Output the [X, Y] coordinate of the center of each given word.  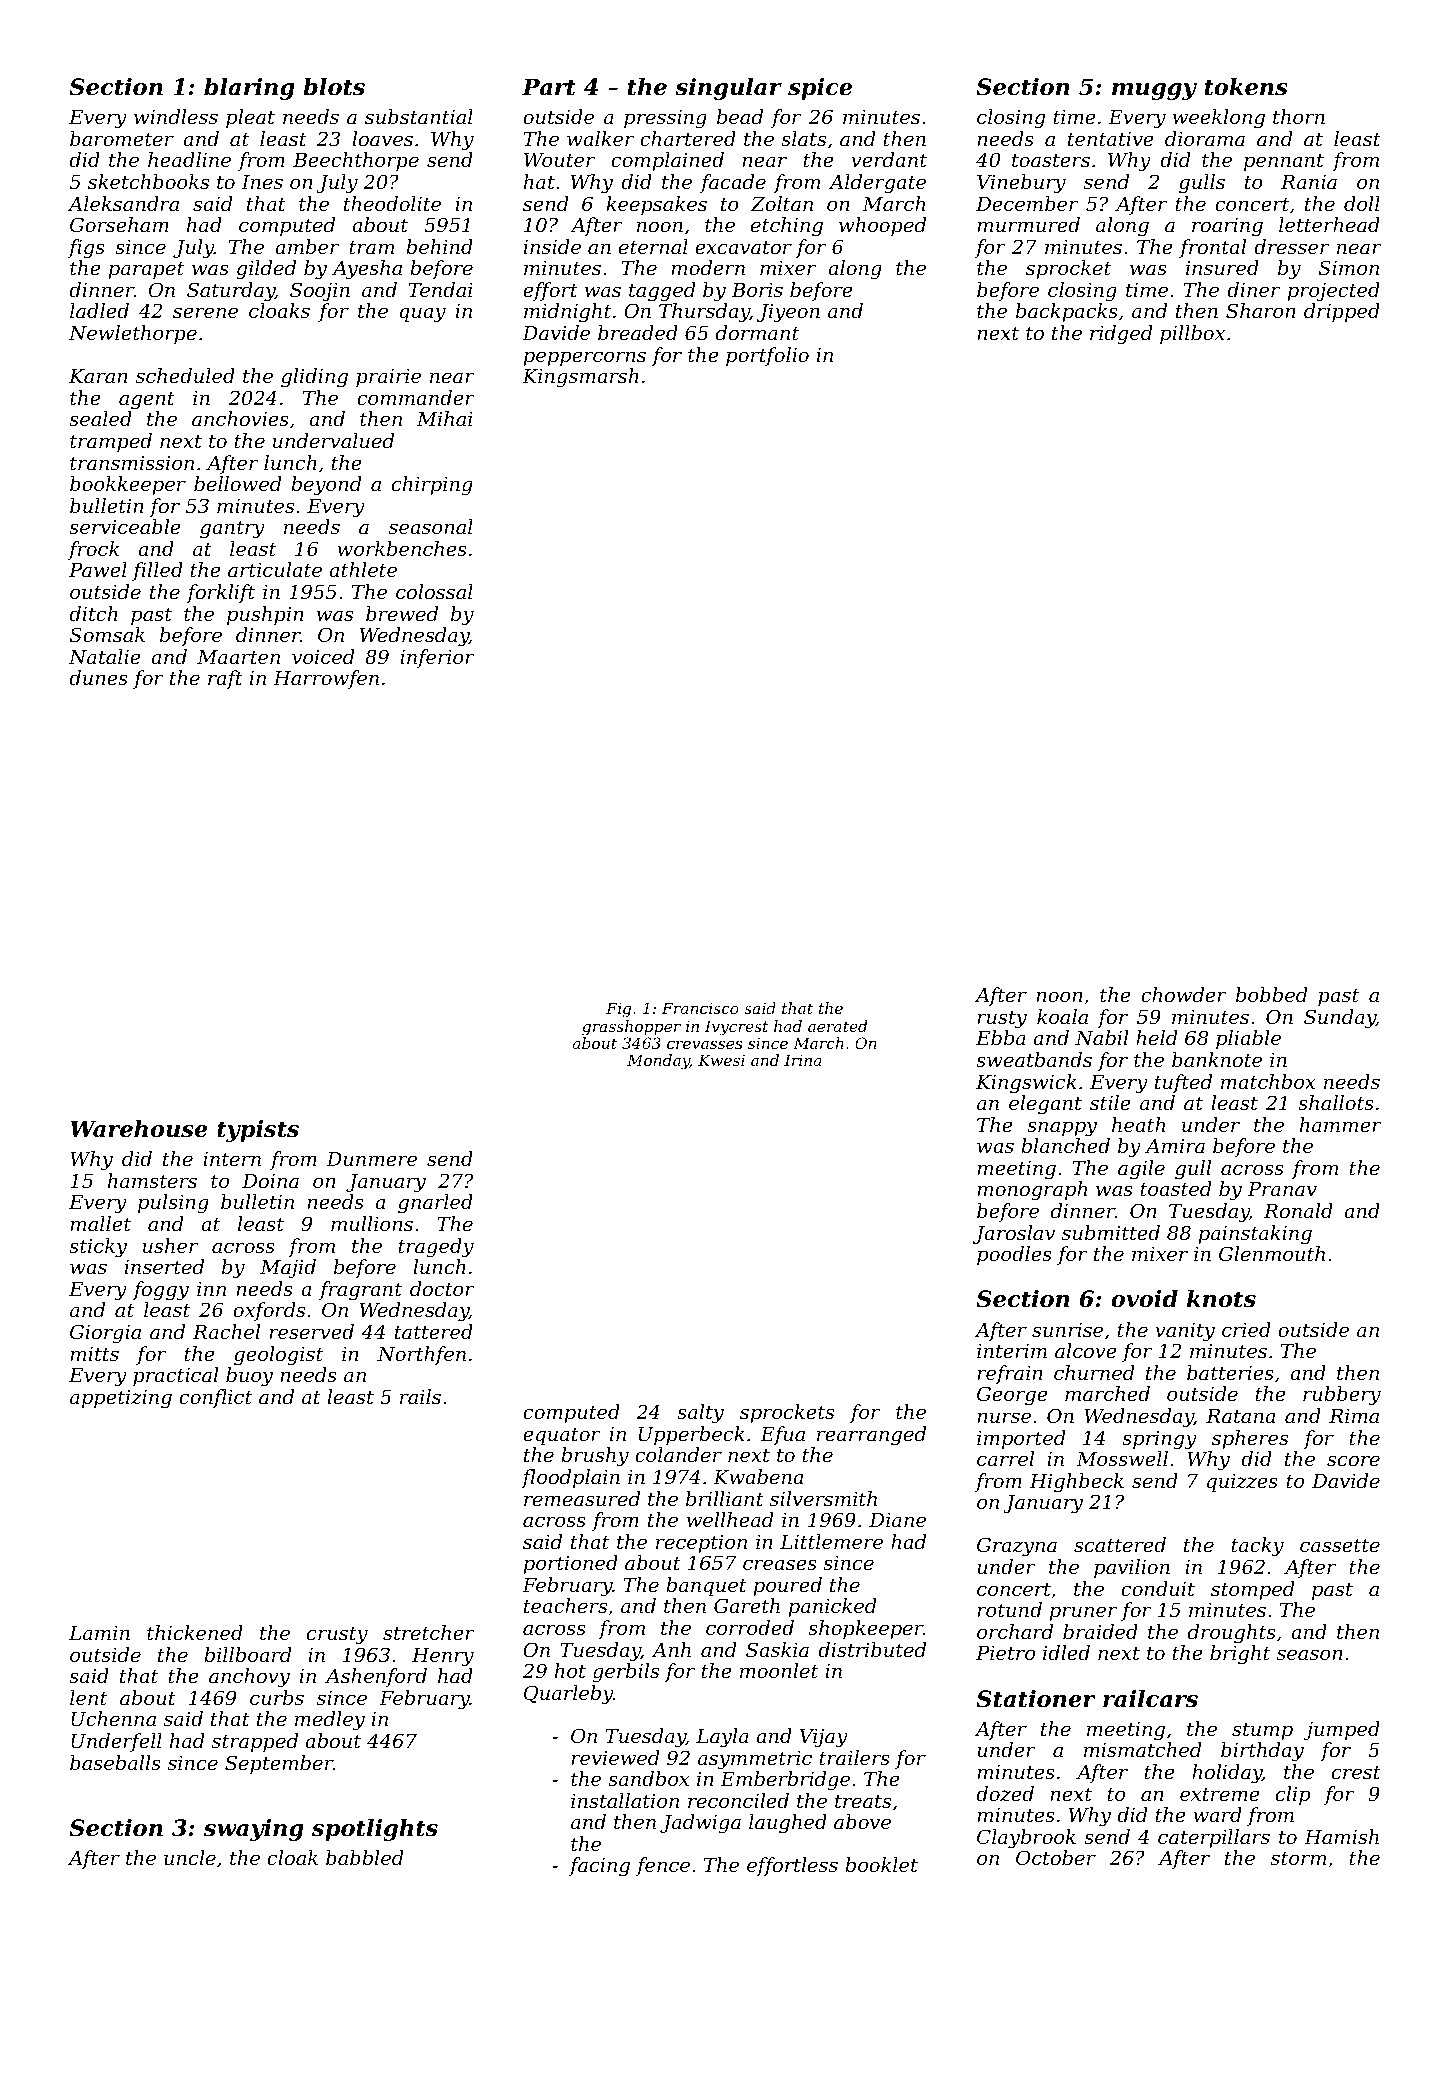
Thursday [704, 313]
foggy [161, 1291]
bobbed [1272, 994]
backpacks [1067, 312]
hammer [1341, 1124]
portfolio [767, 356]
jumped [1341, 1731]
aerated [837, 1026]
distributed [872, 1649]
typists [258, 1131]
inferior [437, 658]
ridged [1121, 335]
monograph [1032, 1191]
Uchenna [113, 1718]
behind [439, 246]
